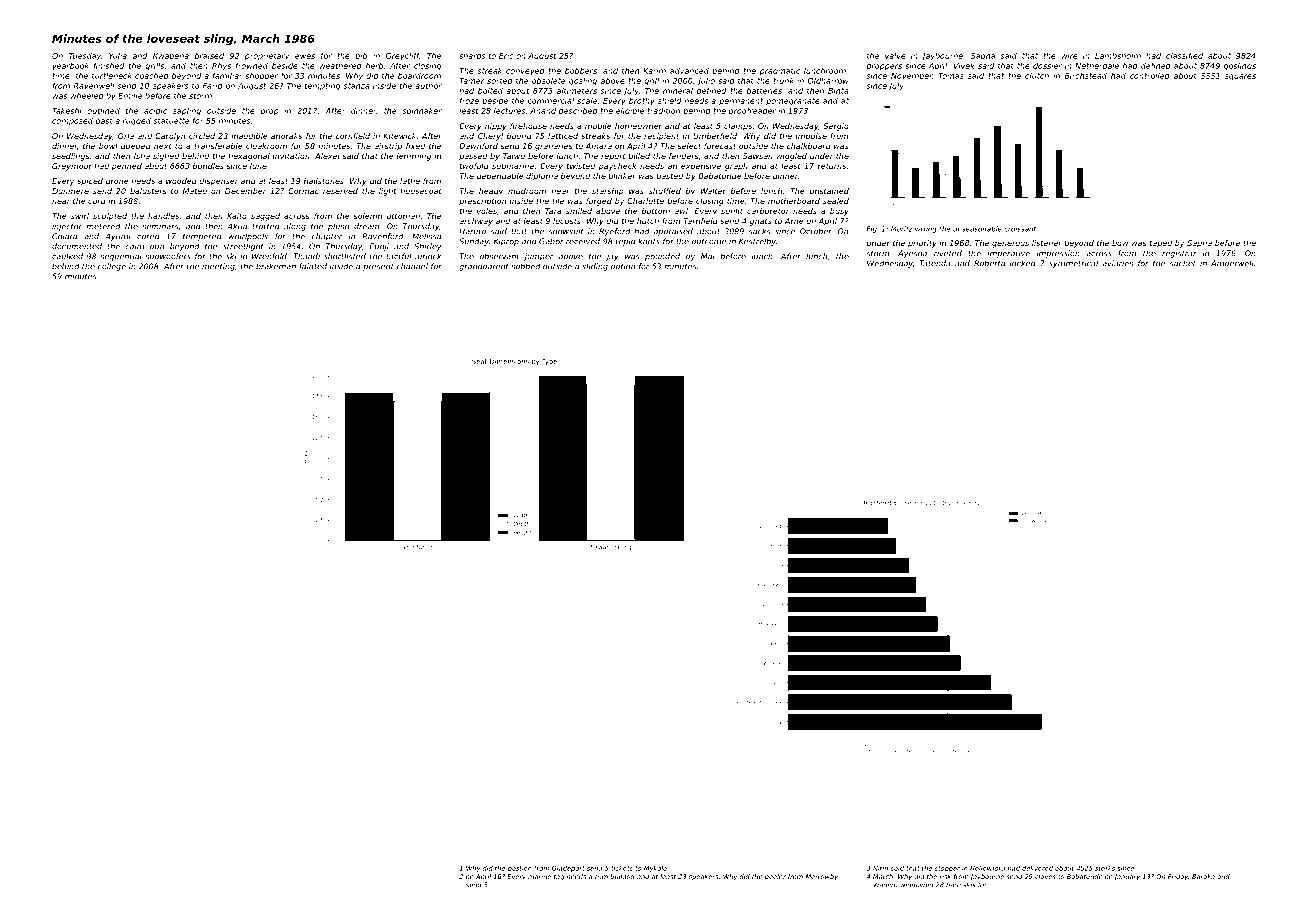 The width and height of the image is (1308, 924). What do you see at coordinates (509, 111) in the image?
I see `lectures` at bounding box center [509, 111].
